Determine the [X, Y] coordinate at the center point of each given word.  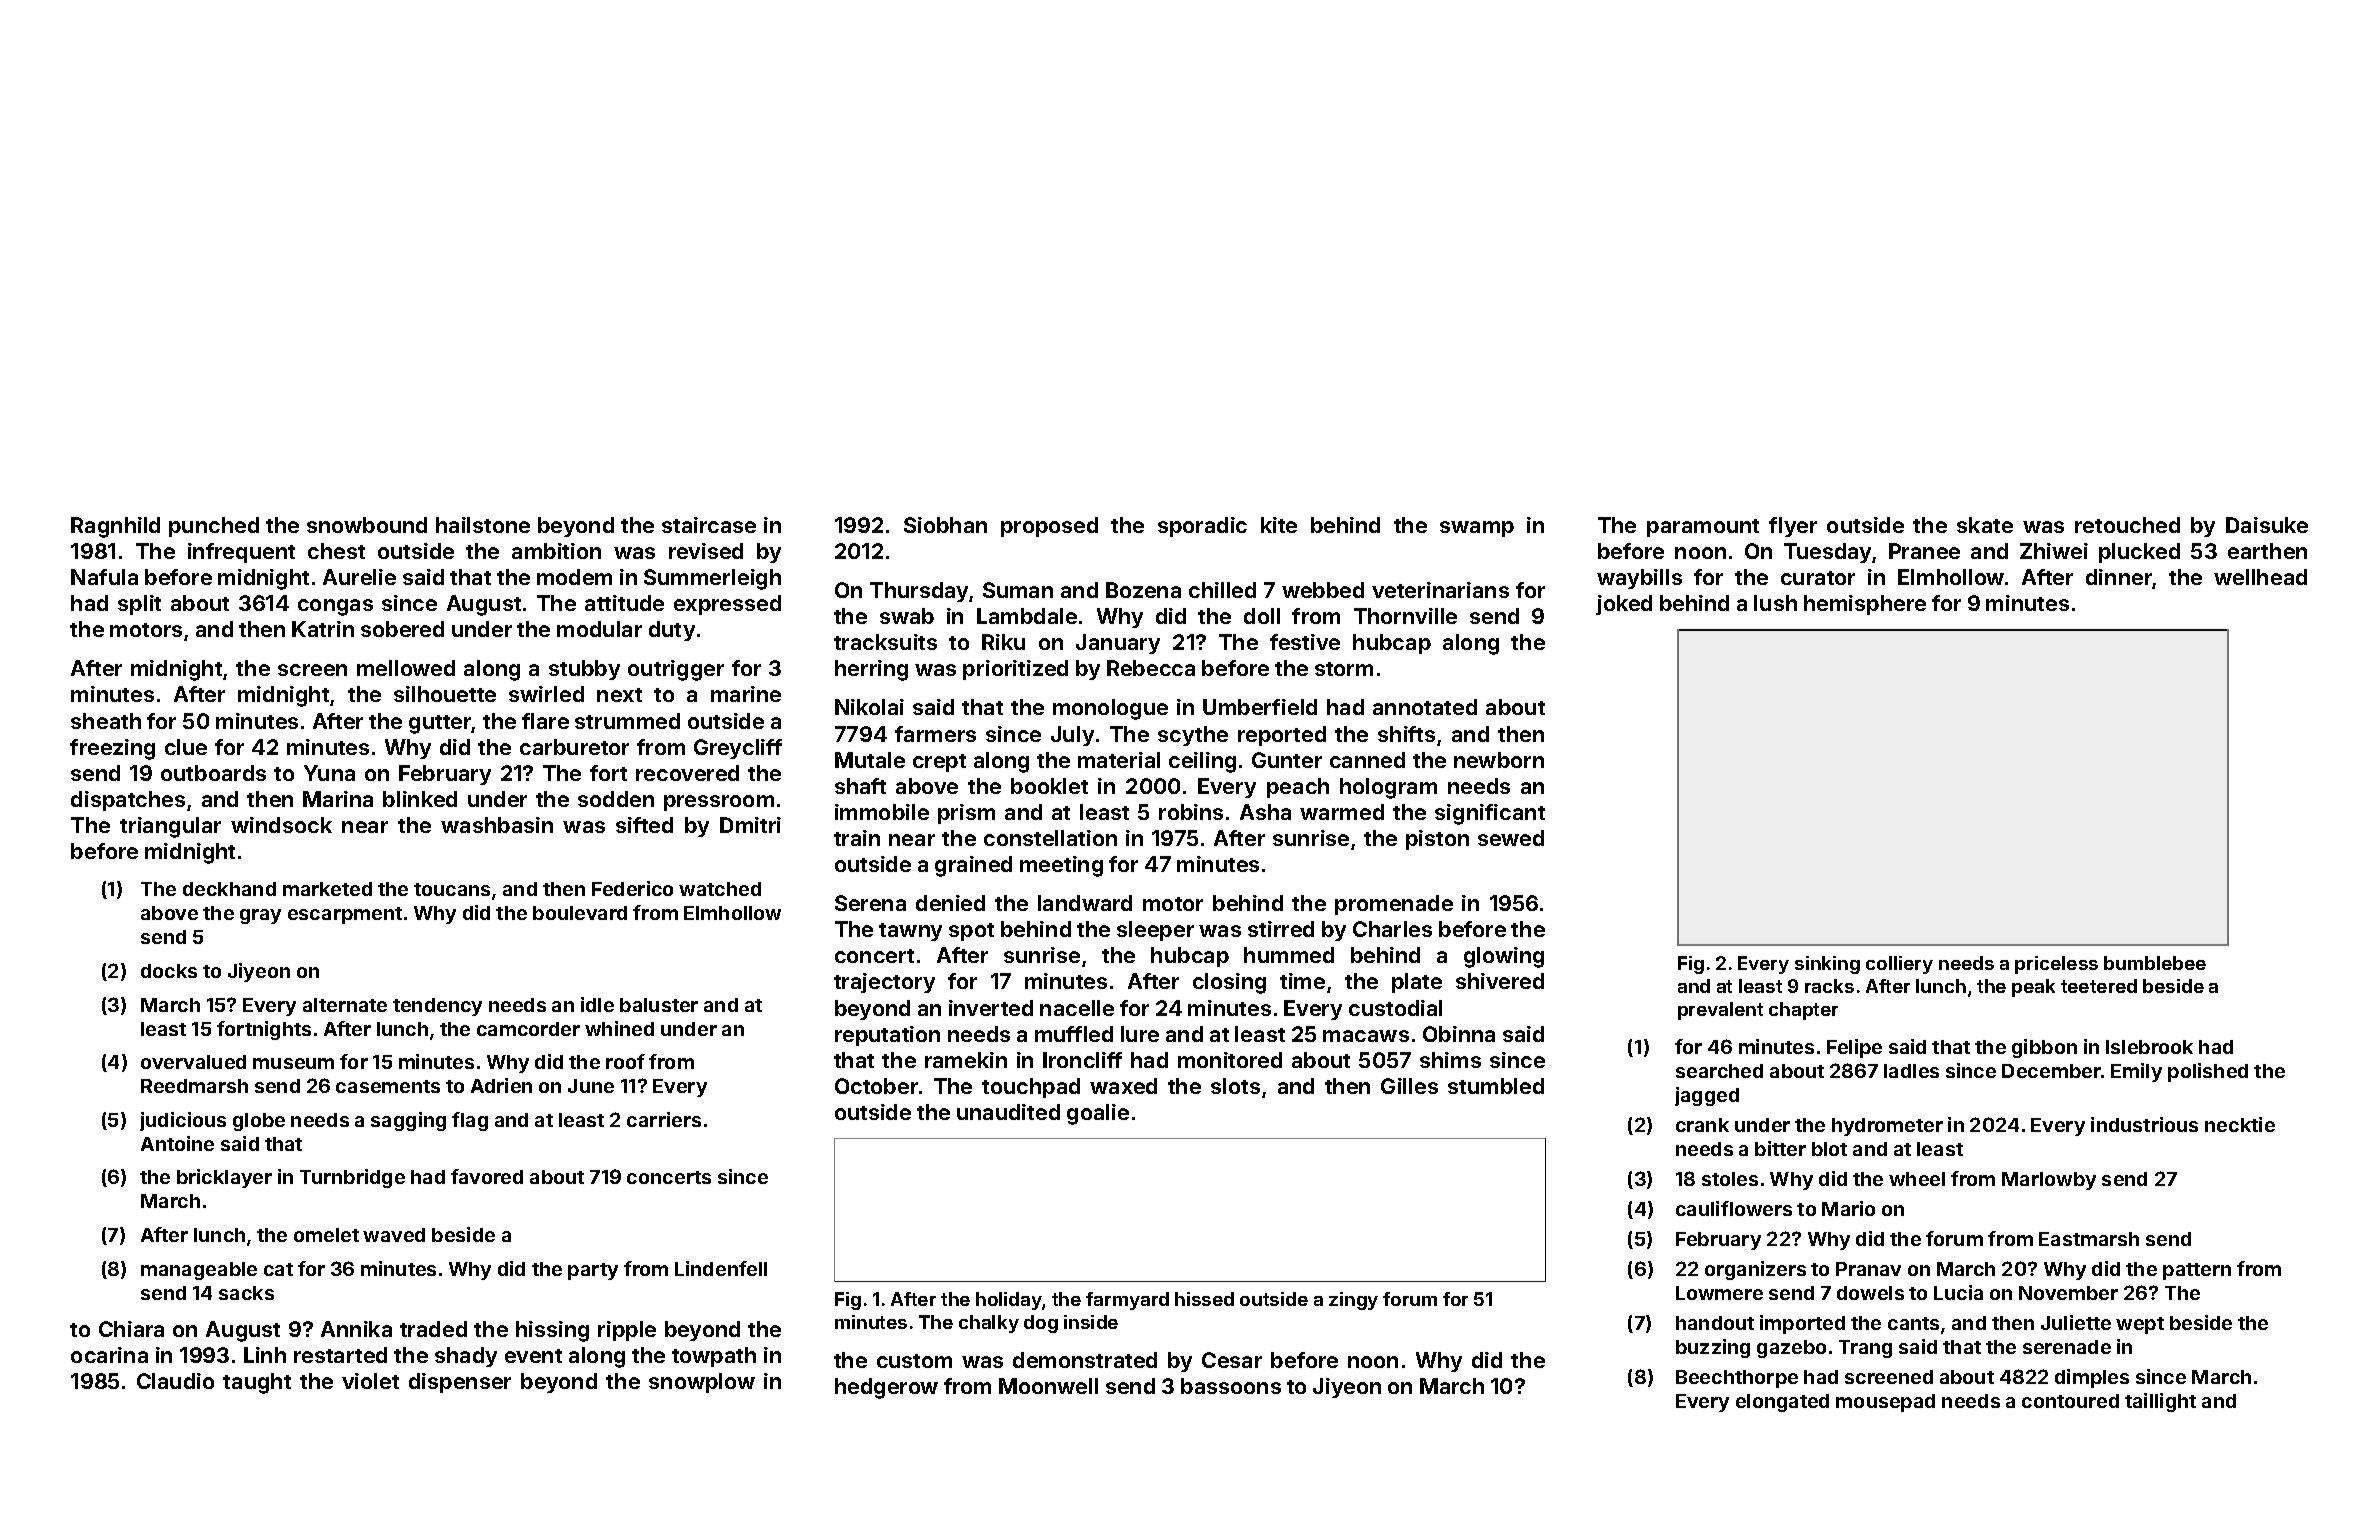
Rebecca [1151, 668]
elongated [1782, 1403]
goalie [1098, 1114]
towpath [714, 1357]
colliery [1899, 965]
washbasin [497, 825]
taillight [2160, 1402]
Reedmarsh [194, 1086]
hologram [1388, 788]
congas [335, 607]
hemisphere [1865, 605]
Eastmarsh [2089, 1239]
